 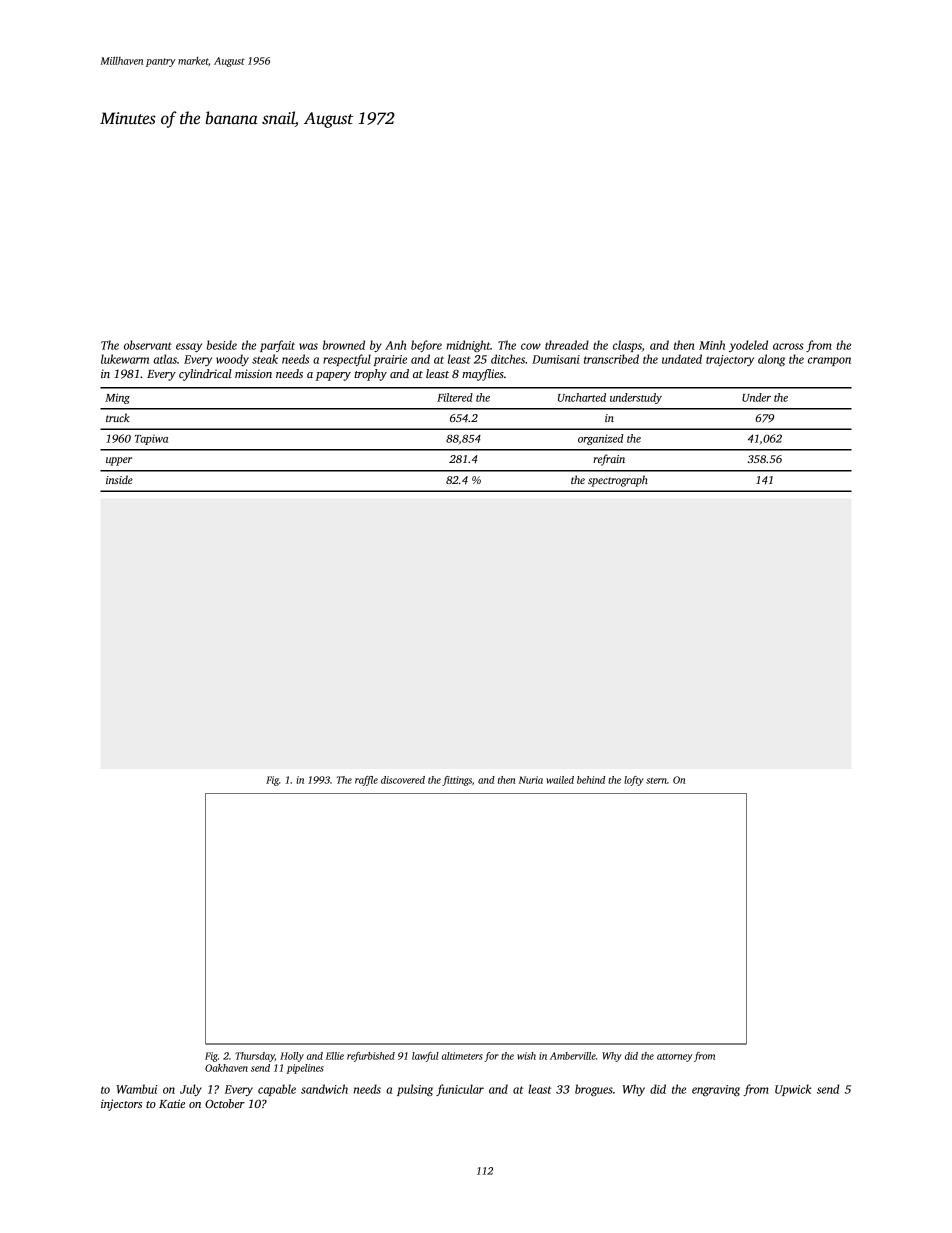 I want to click on clasps, so click(x=627, y=346).
